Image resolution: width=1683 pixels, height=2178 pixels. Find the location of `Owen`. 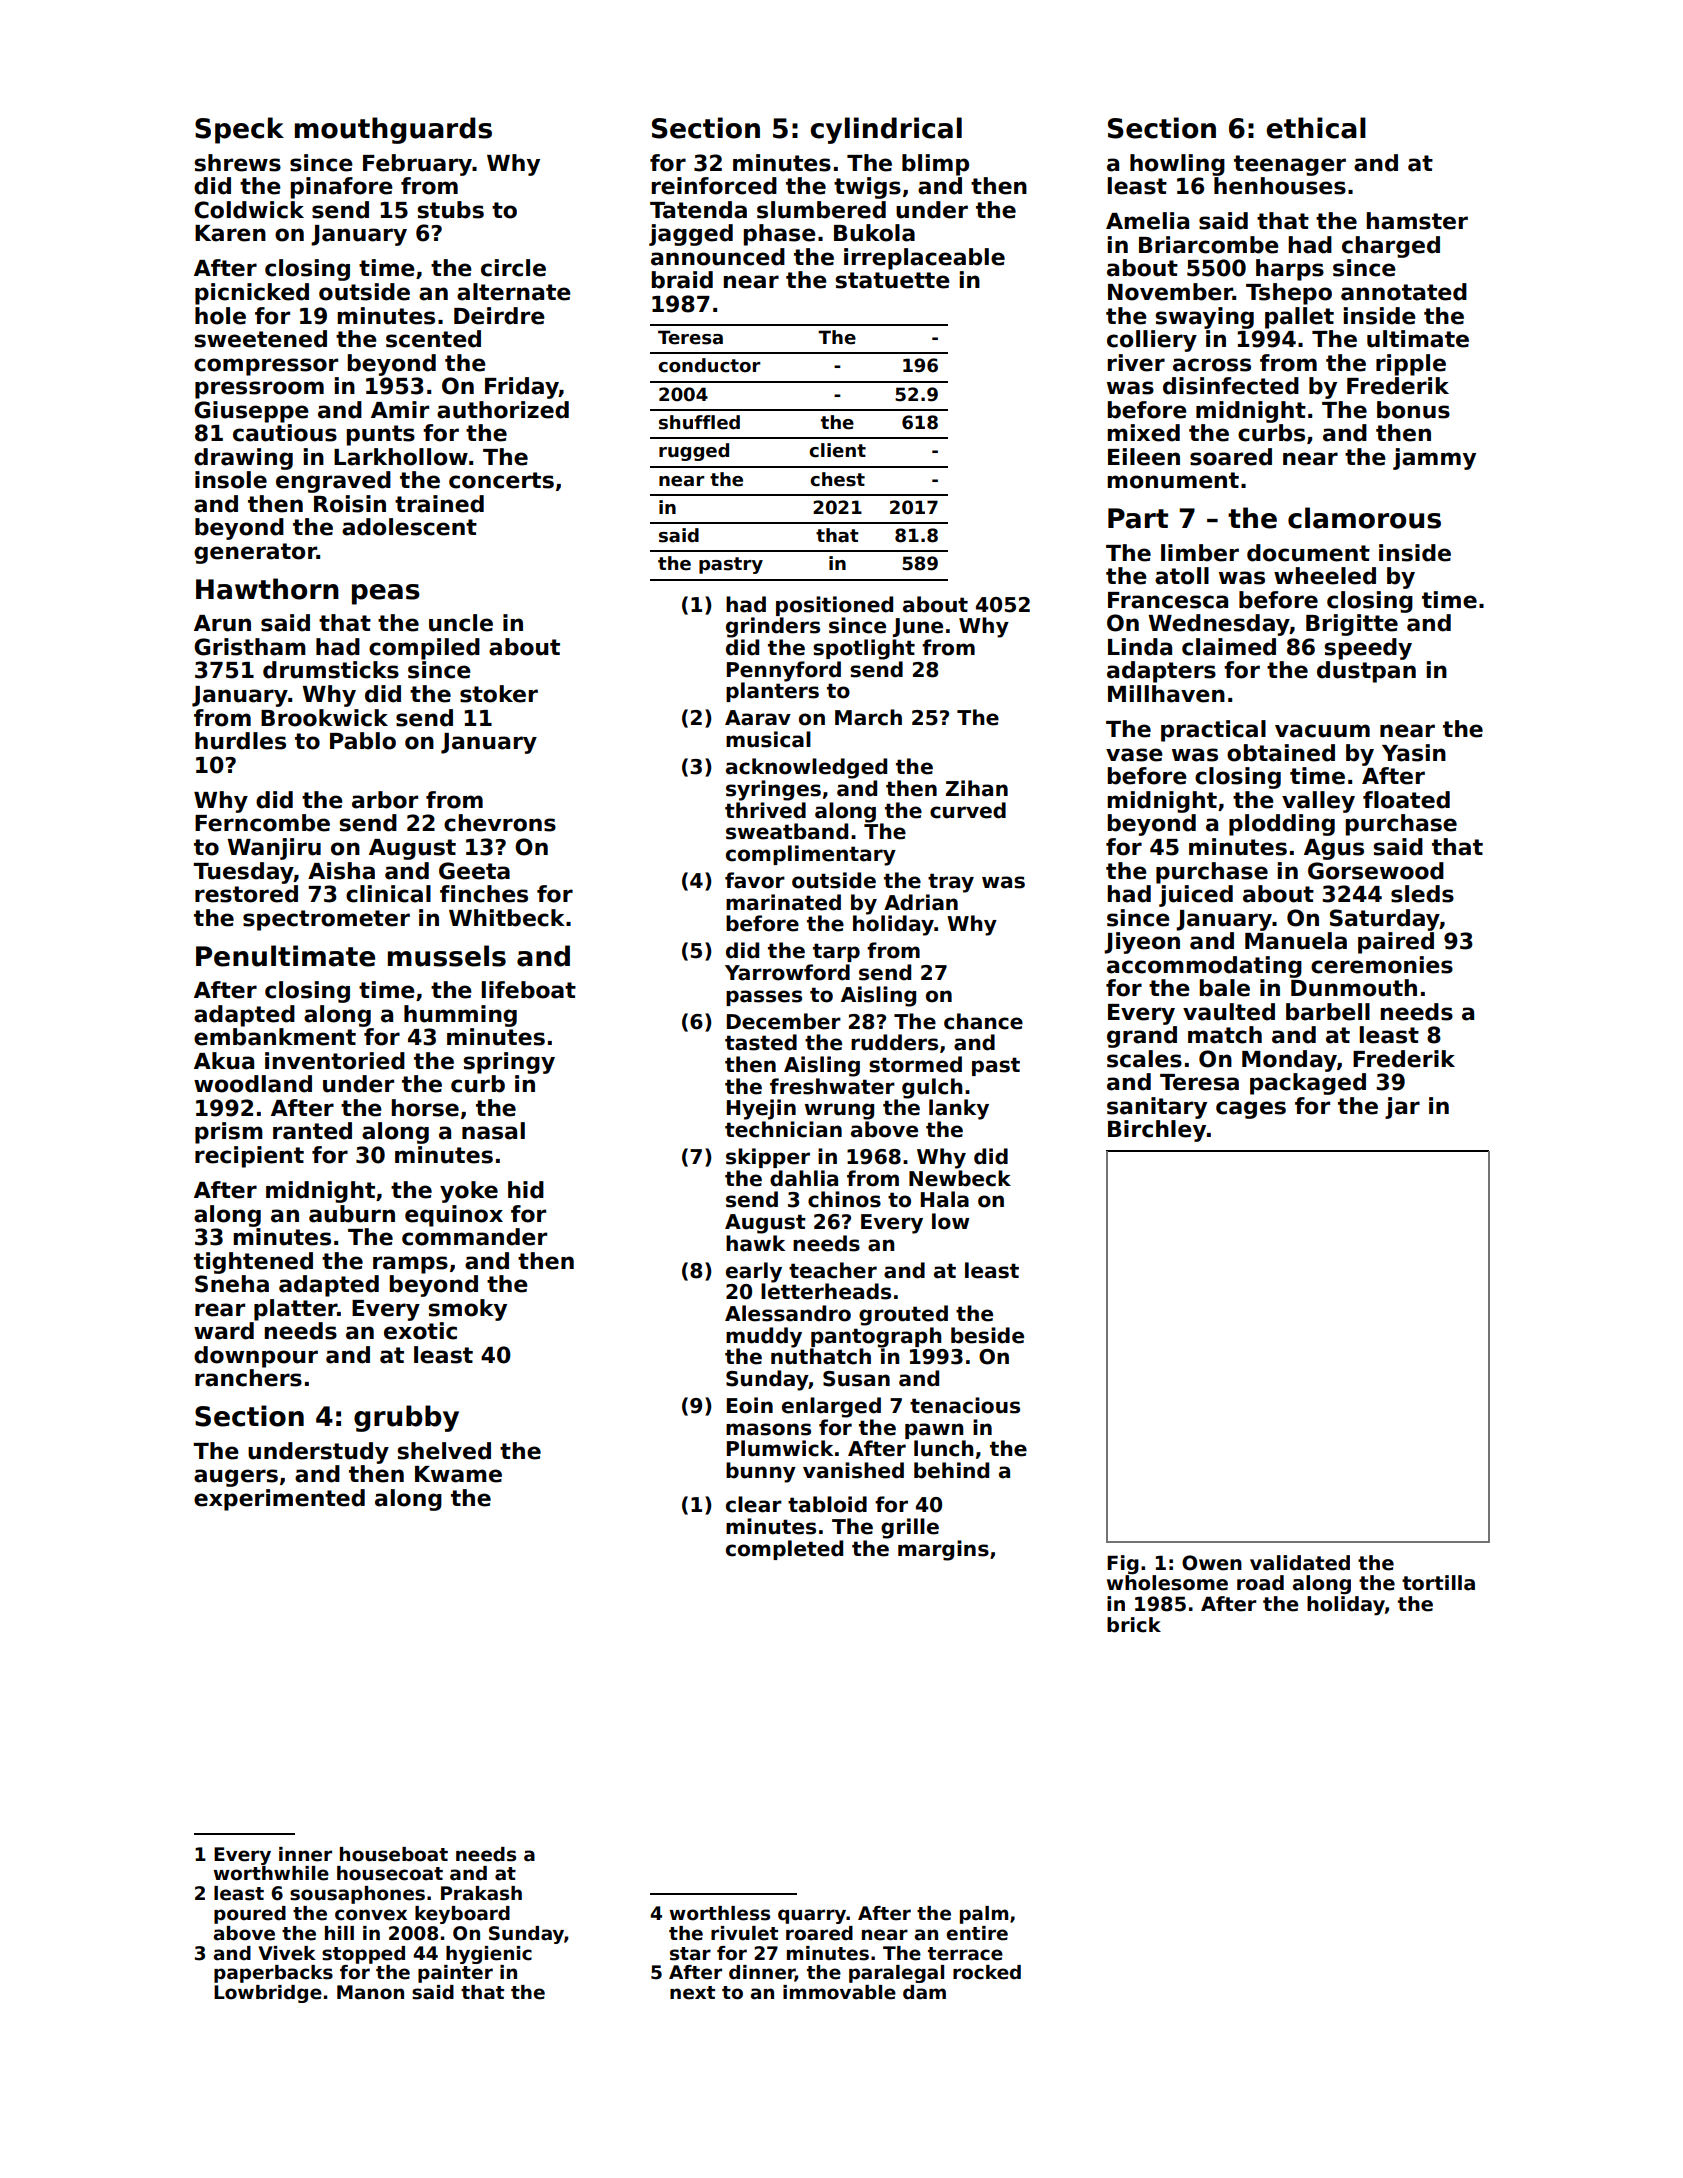

Owen is located at coordinates (1212, 1563).
